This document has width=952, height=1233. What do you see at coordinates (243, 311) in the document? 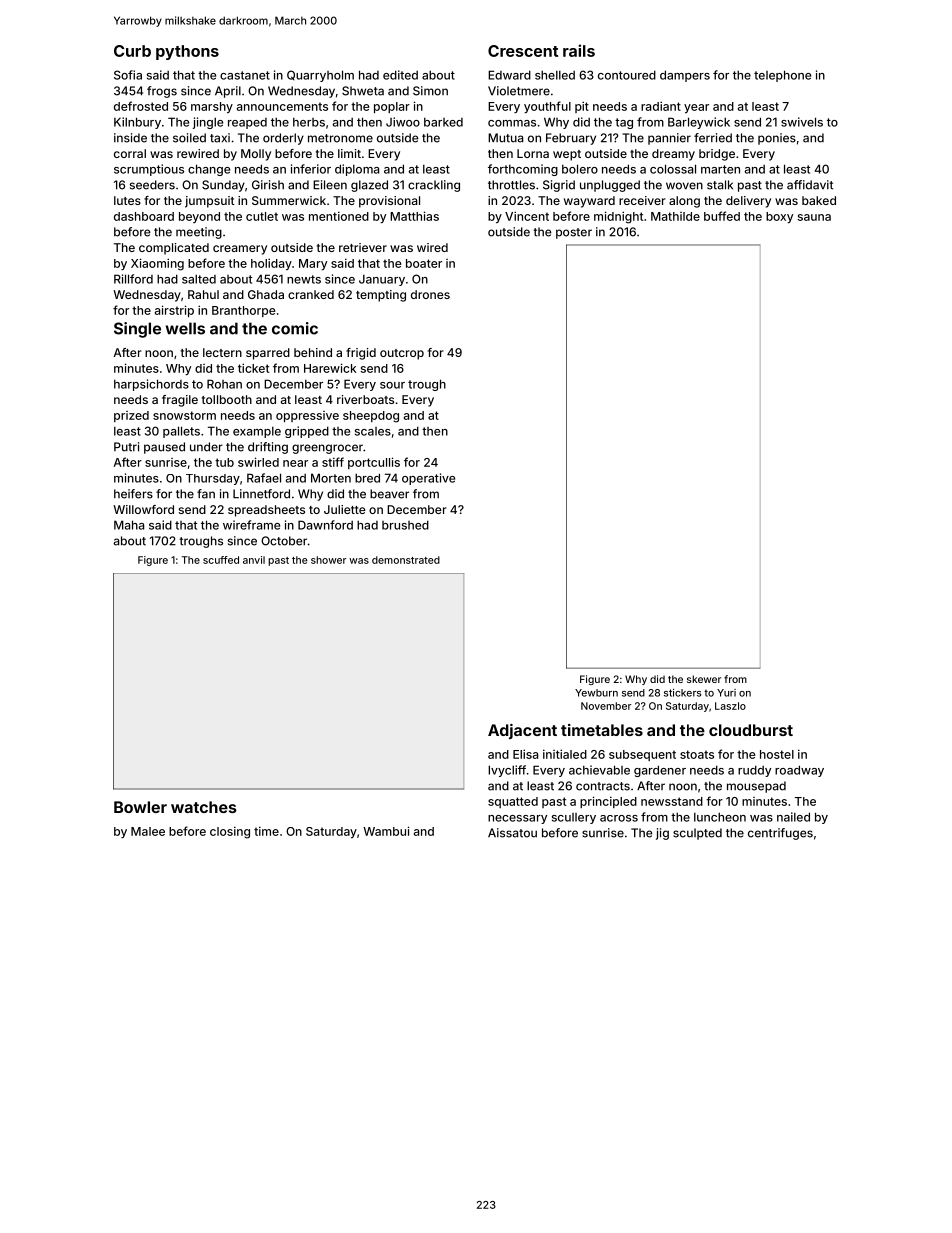
I see `Branthorpe` at bounding box center [243, 311].
